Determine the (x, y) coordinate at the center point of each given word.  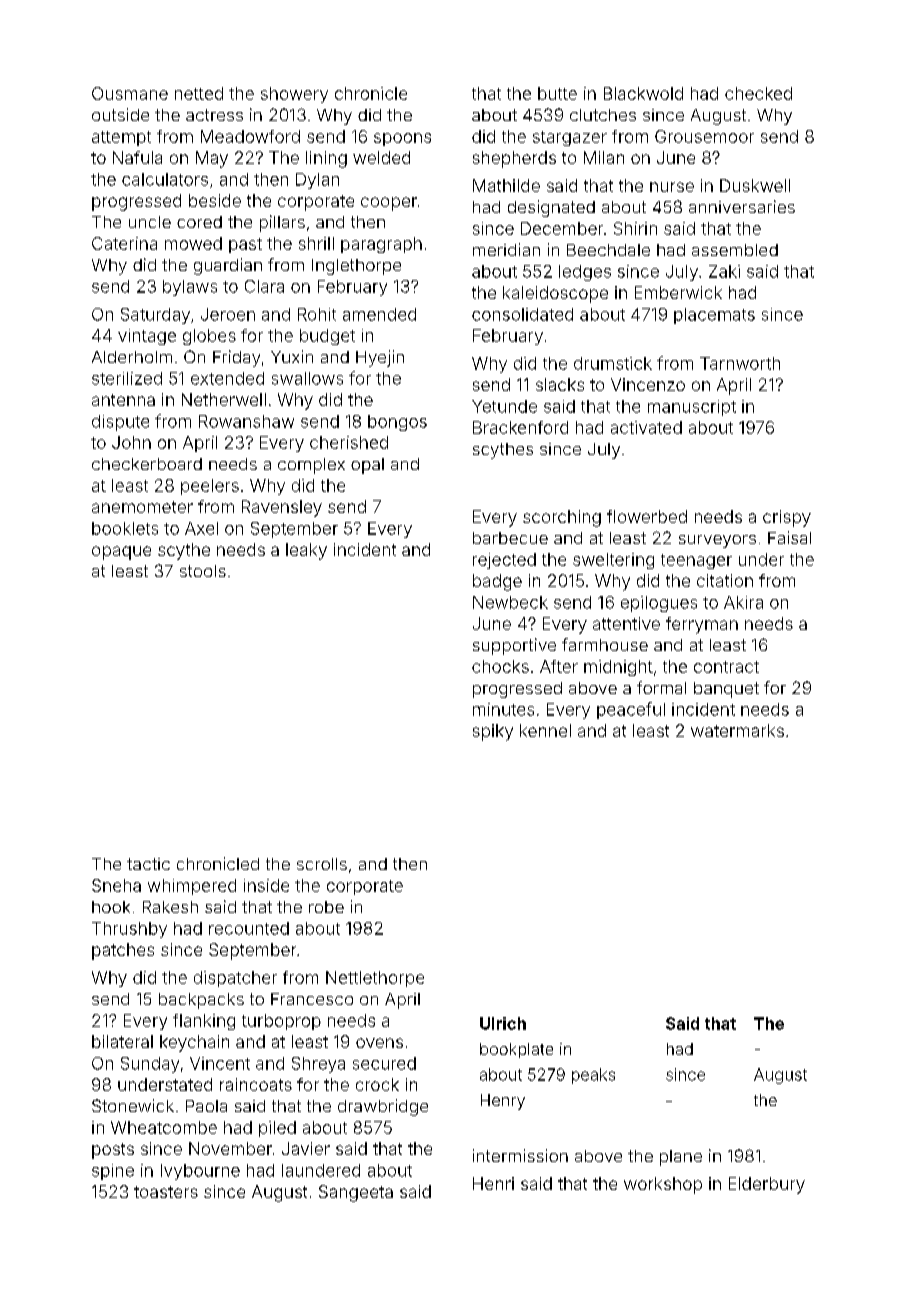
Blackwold (643, 93)
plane (681, 1158)
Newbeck (510, 602)
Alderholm (132, 357)
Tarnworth (740, 363)
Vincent (220, 1063)
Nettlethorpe (375, 979)
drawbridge (383, 1107)
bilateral (122, 1041)
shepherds (514, 159)
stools (203, 571)
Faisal (789, 537)
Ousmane (130, 93)
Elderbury (767, 1185)
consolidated (522, 314)
